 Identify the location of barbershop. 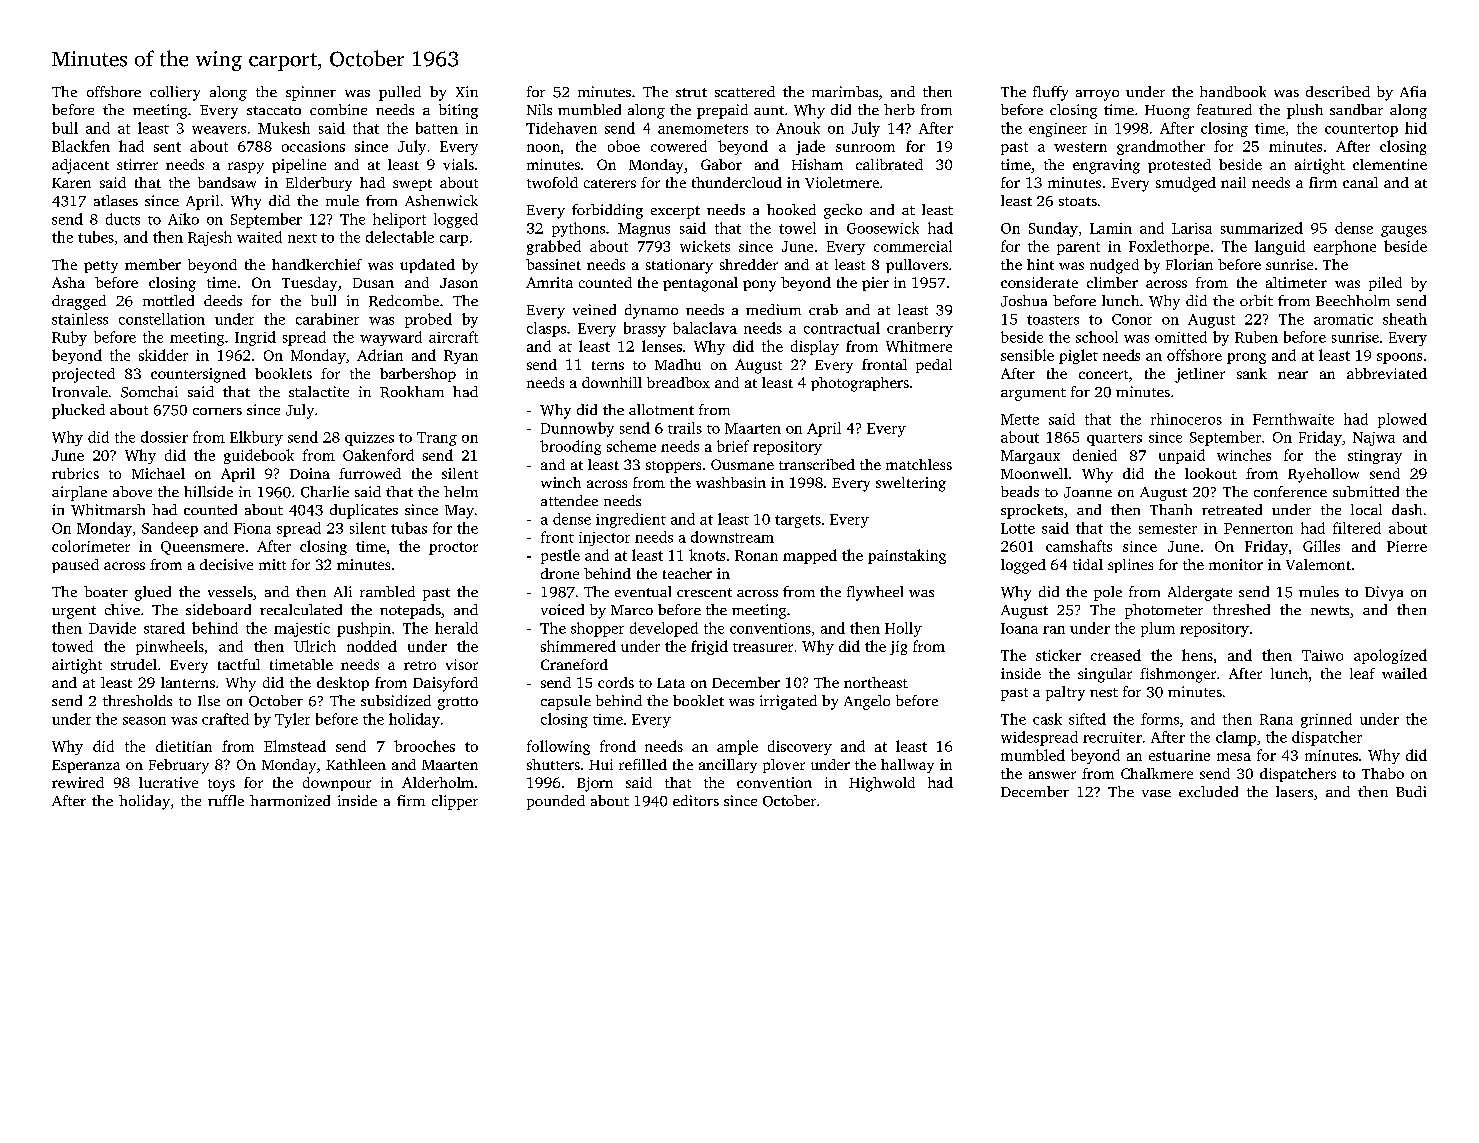
(418, 375).
